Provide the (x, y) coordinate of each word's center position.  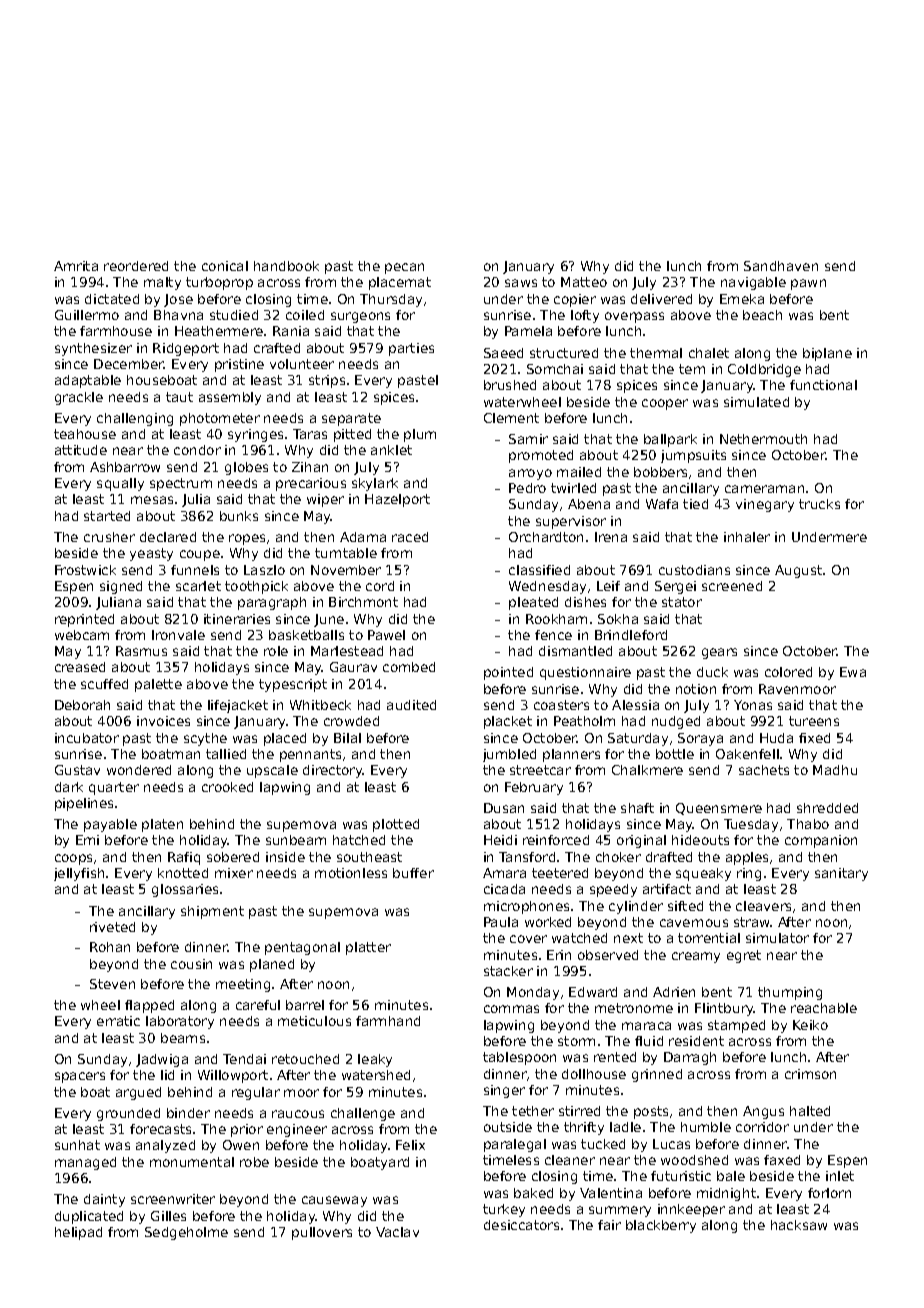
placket (508, 722)
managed (85, 1163)
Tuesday (751, 825)
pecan (404, 268)
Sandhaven (781, 266)
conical (225, 266)
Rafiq (184, 858)
